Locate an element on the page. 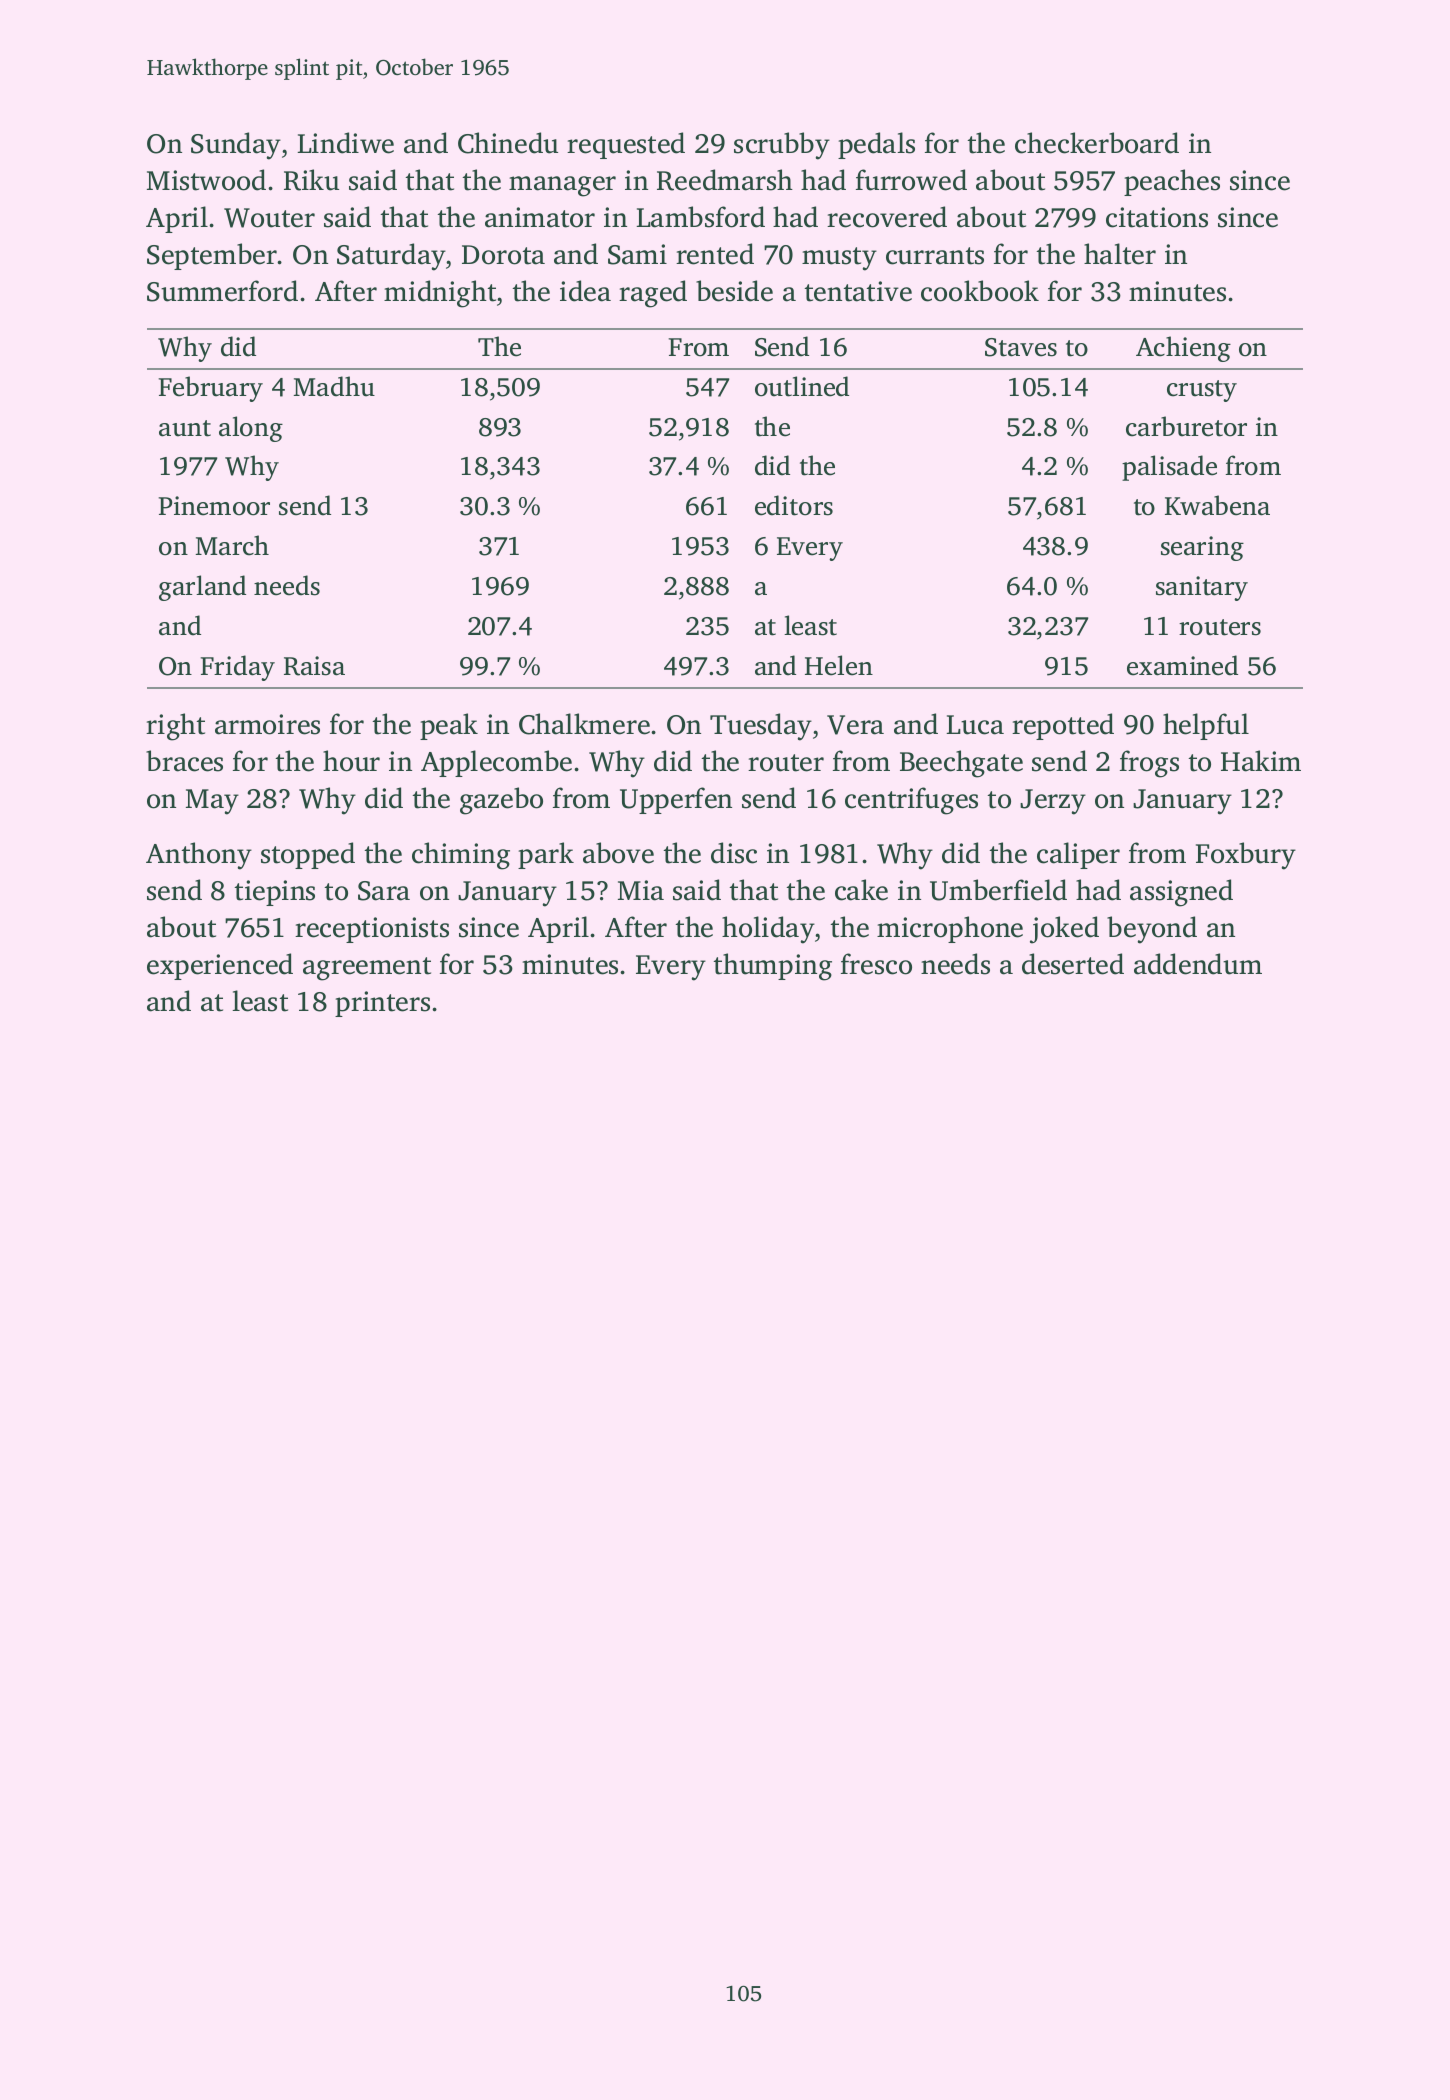  printers is located at coordinates (382, 1004).
